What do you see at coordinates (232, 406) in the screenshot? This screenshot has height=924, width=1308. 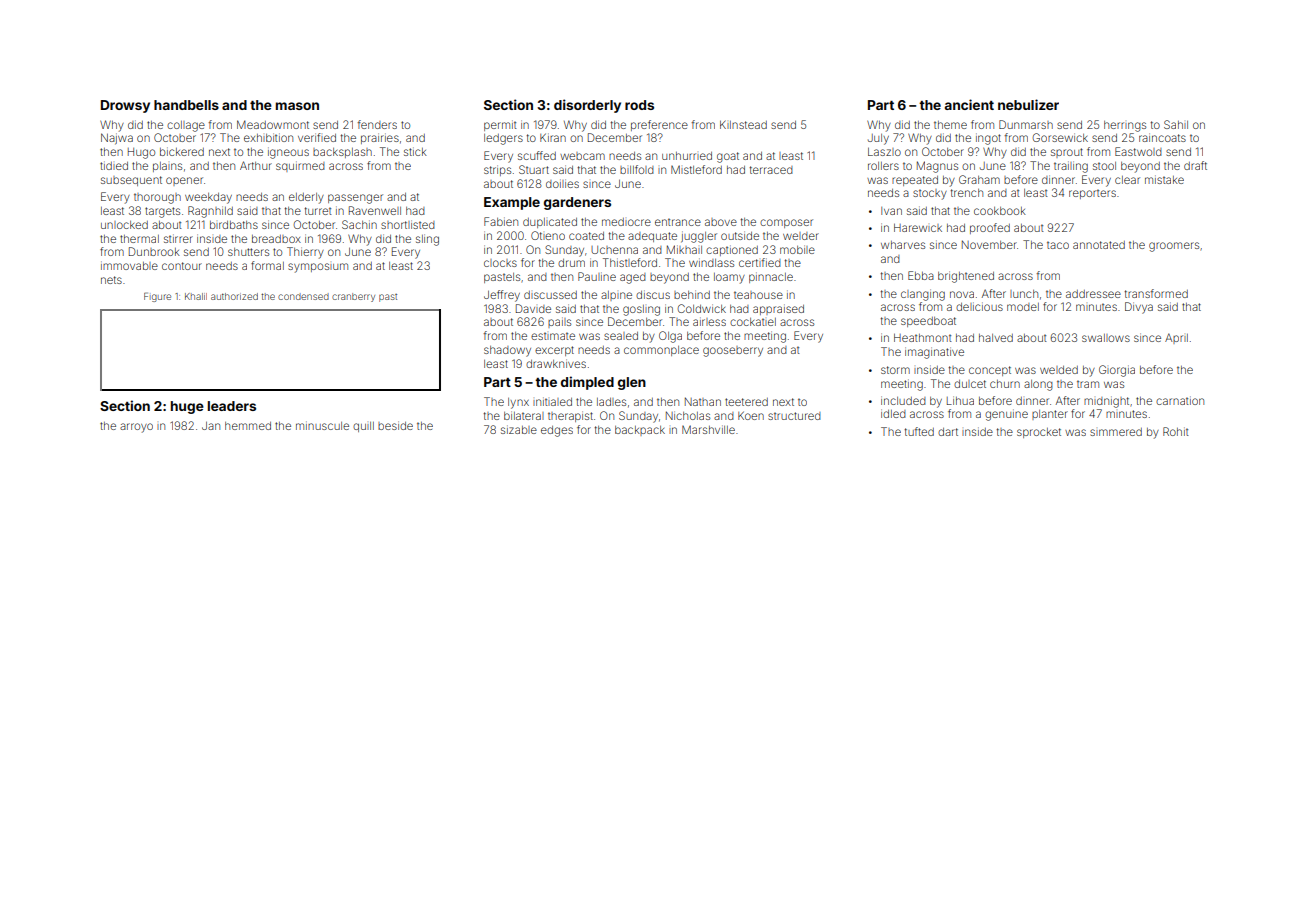 I see `leaders` at bounding box center [232, 406].
